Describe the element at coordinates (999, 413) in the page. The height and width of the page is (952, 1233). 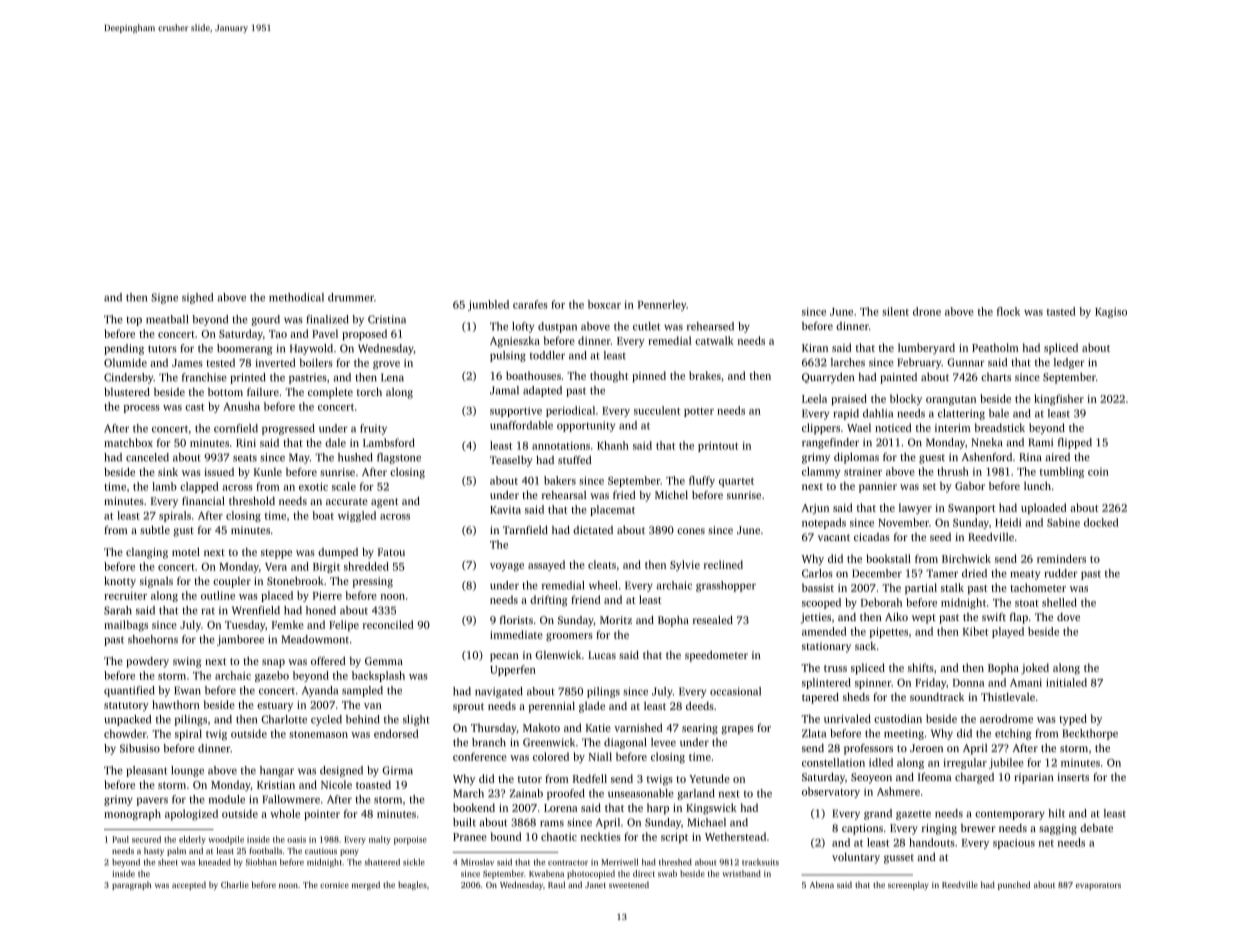
I see `bale` at that location.
